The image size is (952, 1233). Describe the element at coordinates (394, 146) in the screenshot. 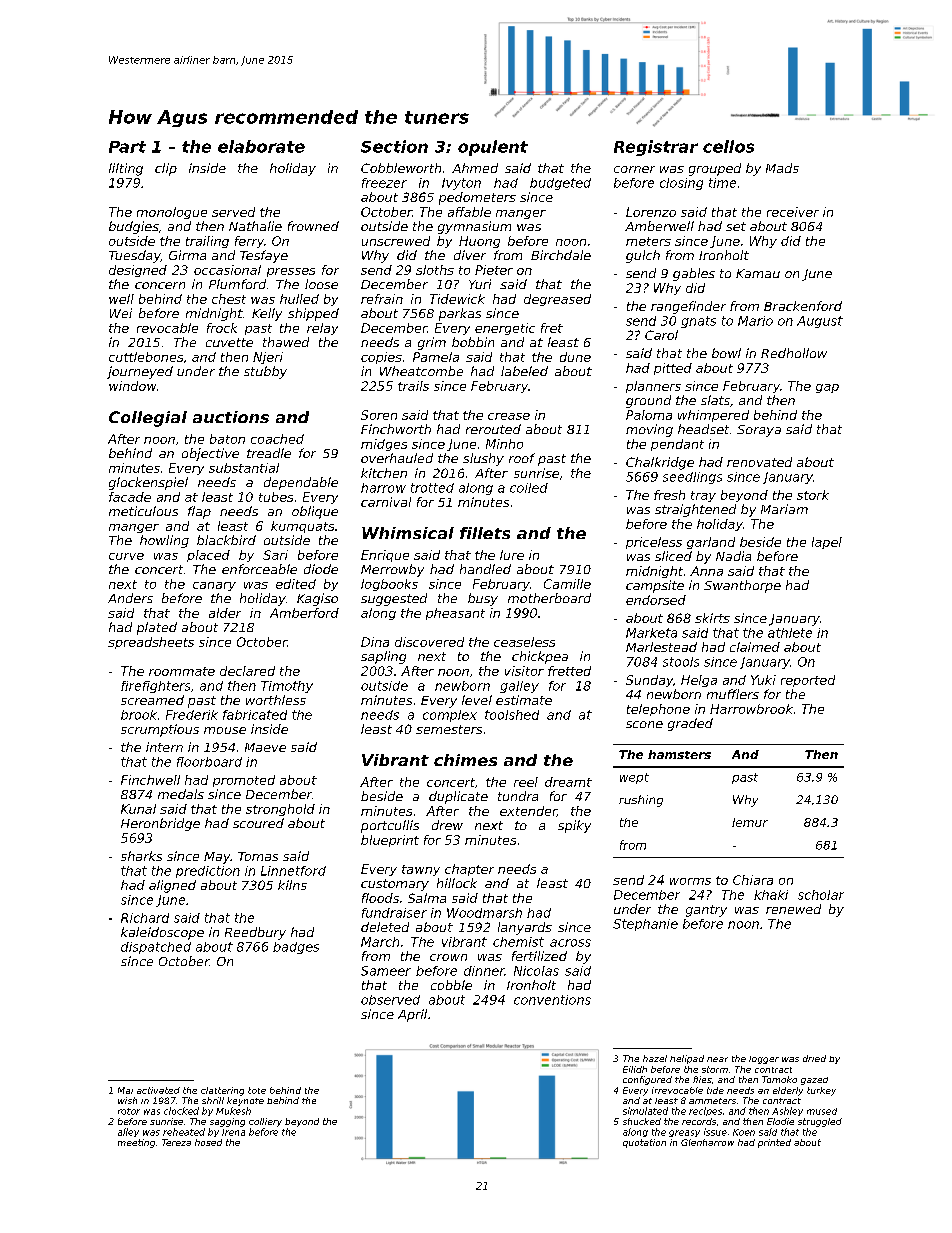

I see `Section` at that location.
